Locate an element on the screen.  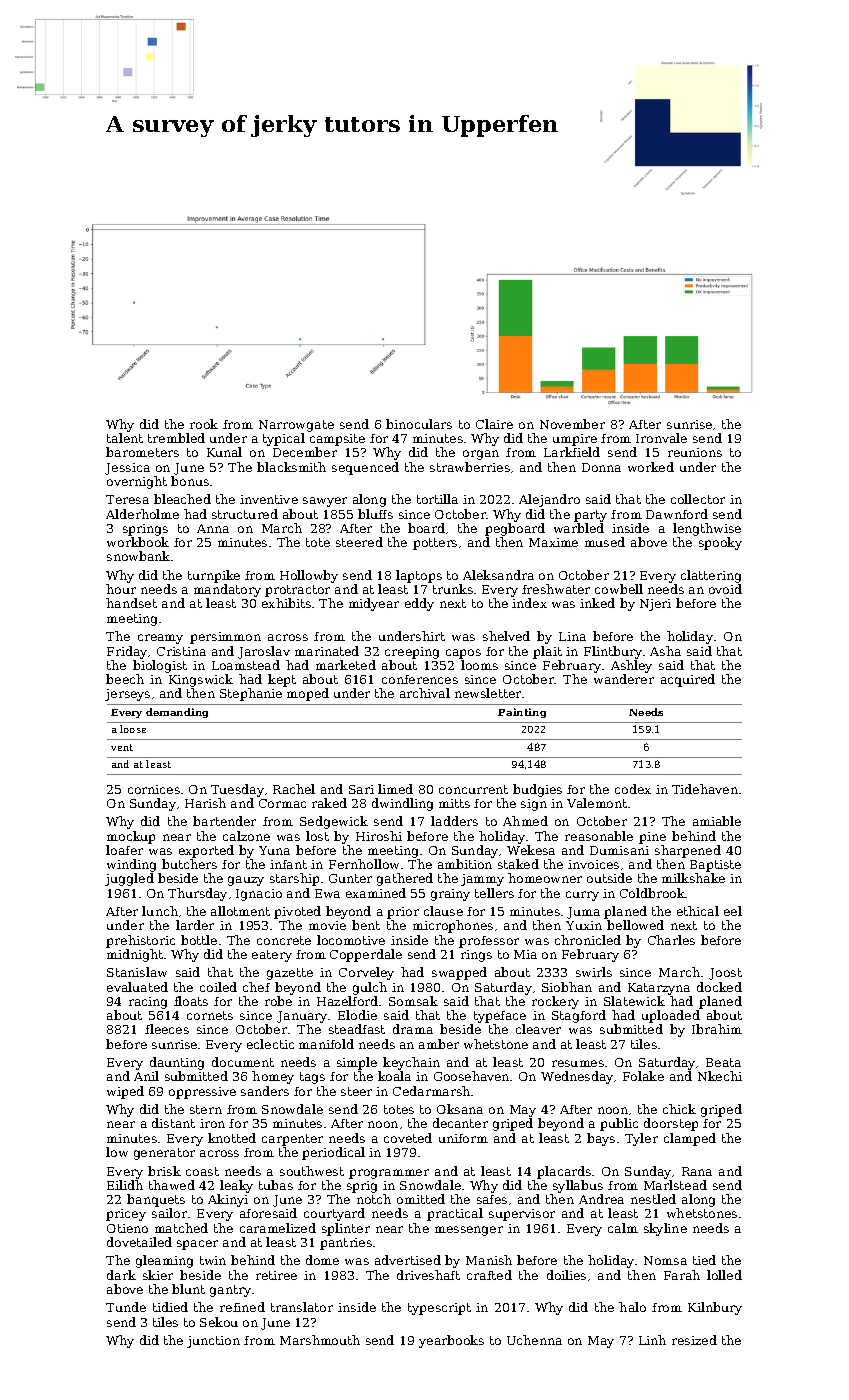
wiped is located at coordinates (125, 1092).
